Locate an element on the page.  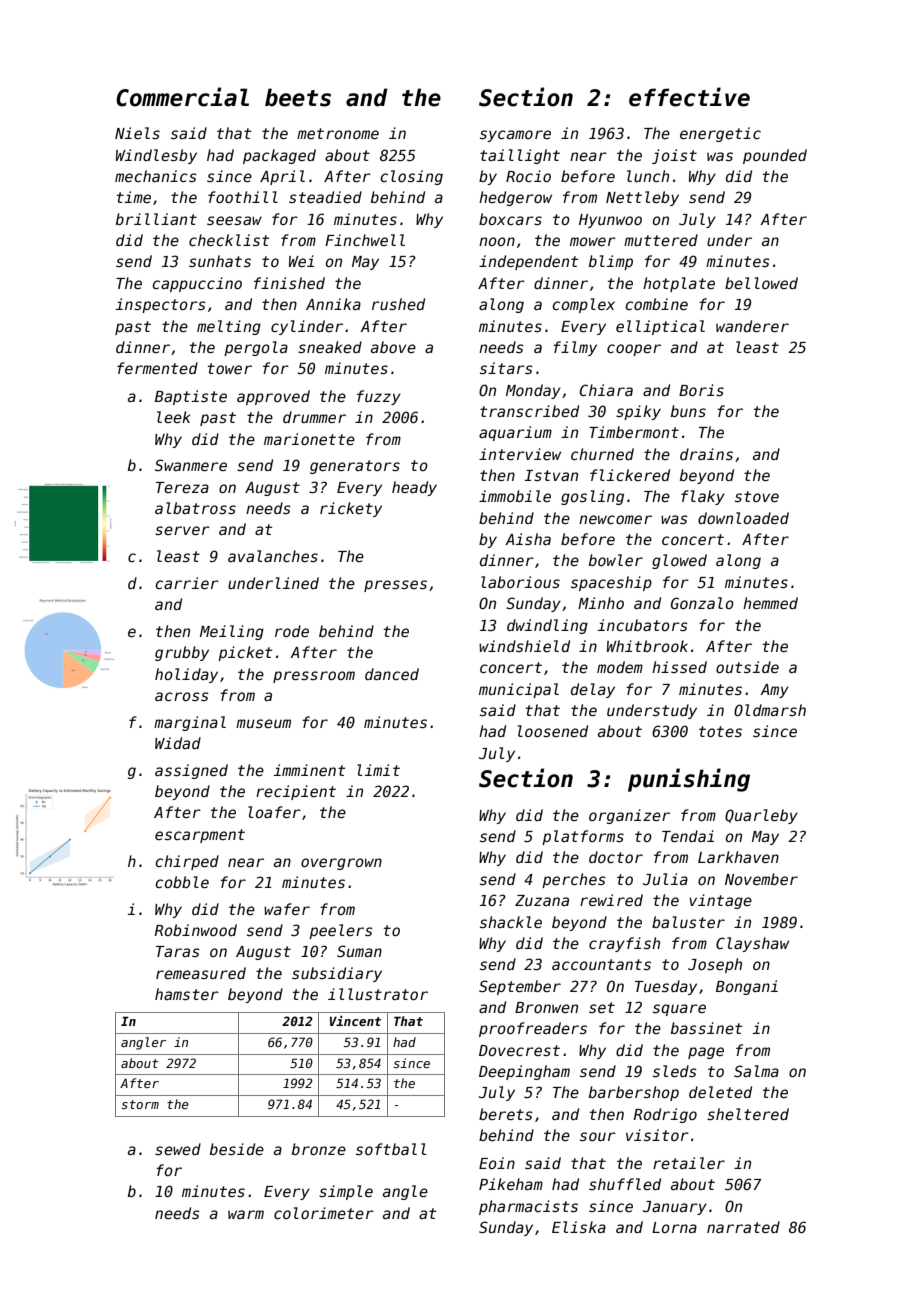
overgrown is located at coordinates (341, 864).
